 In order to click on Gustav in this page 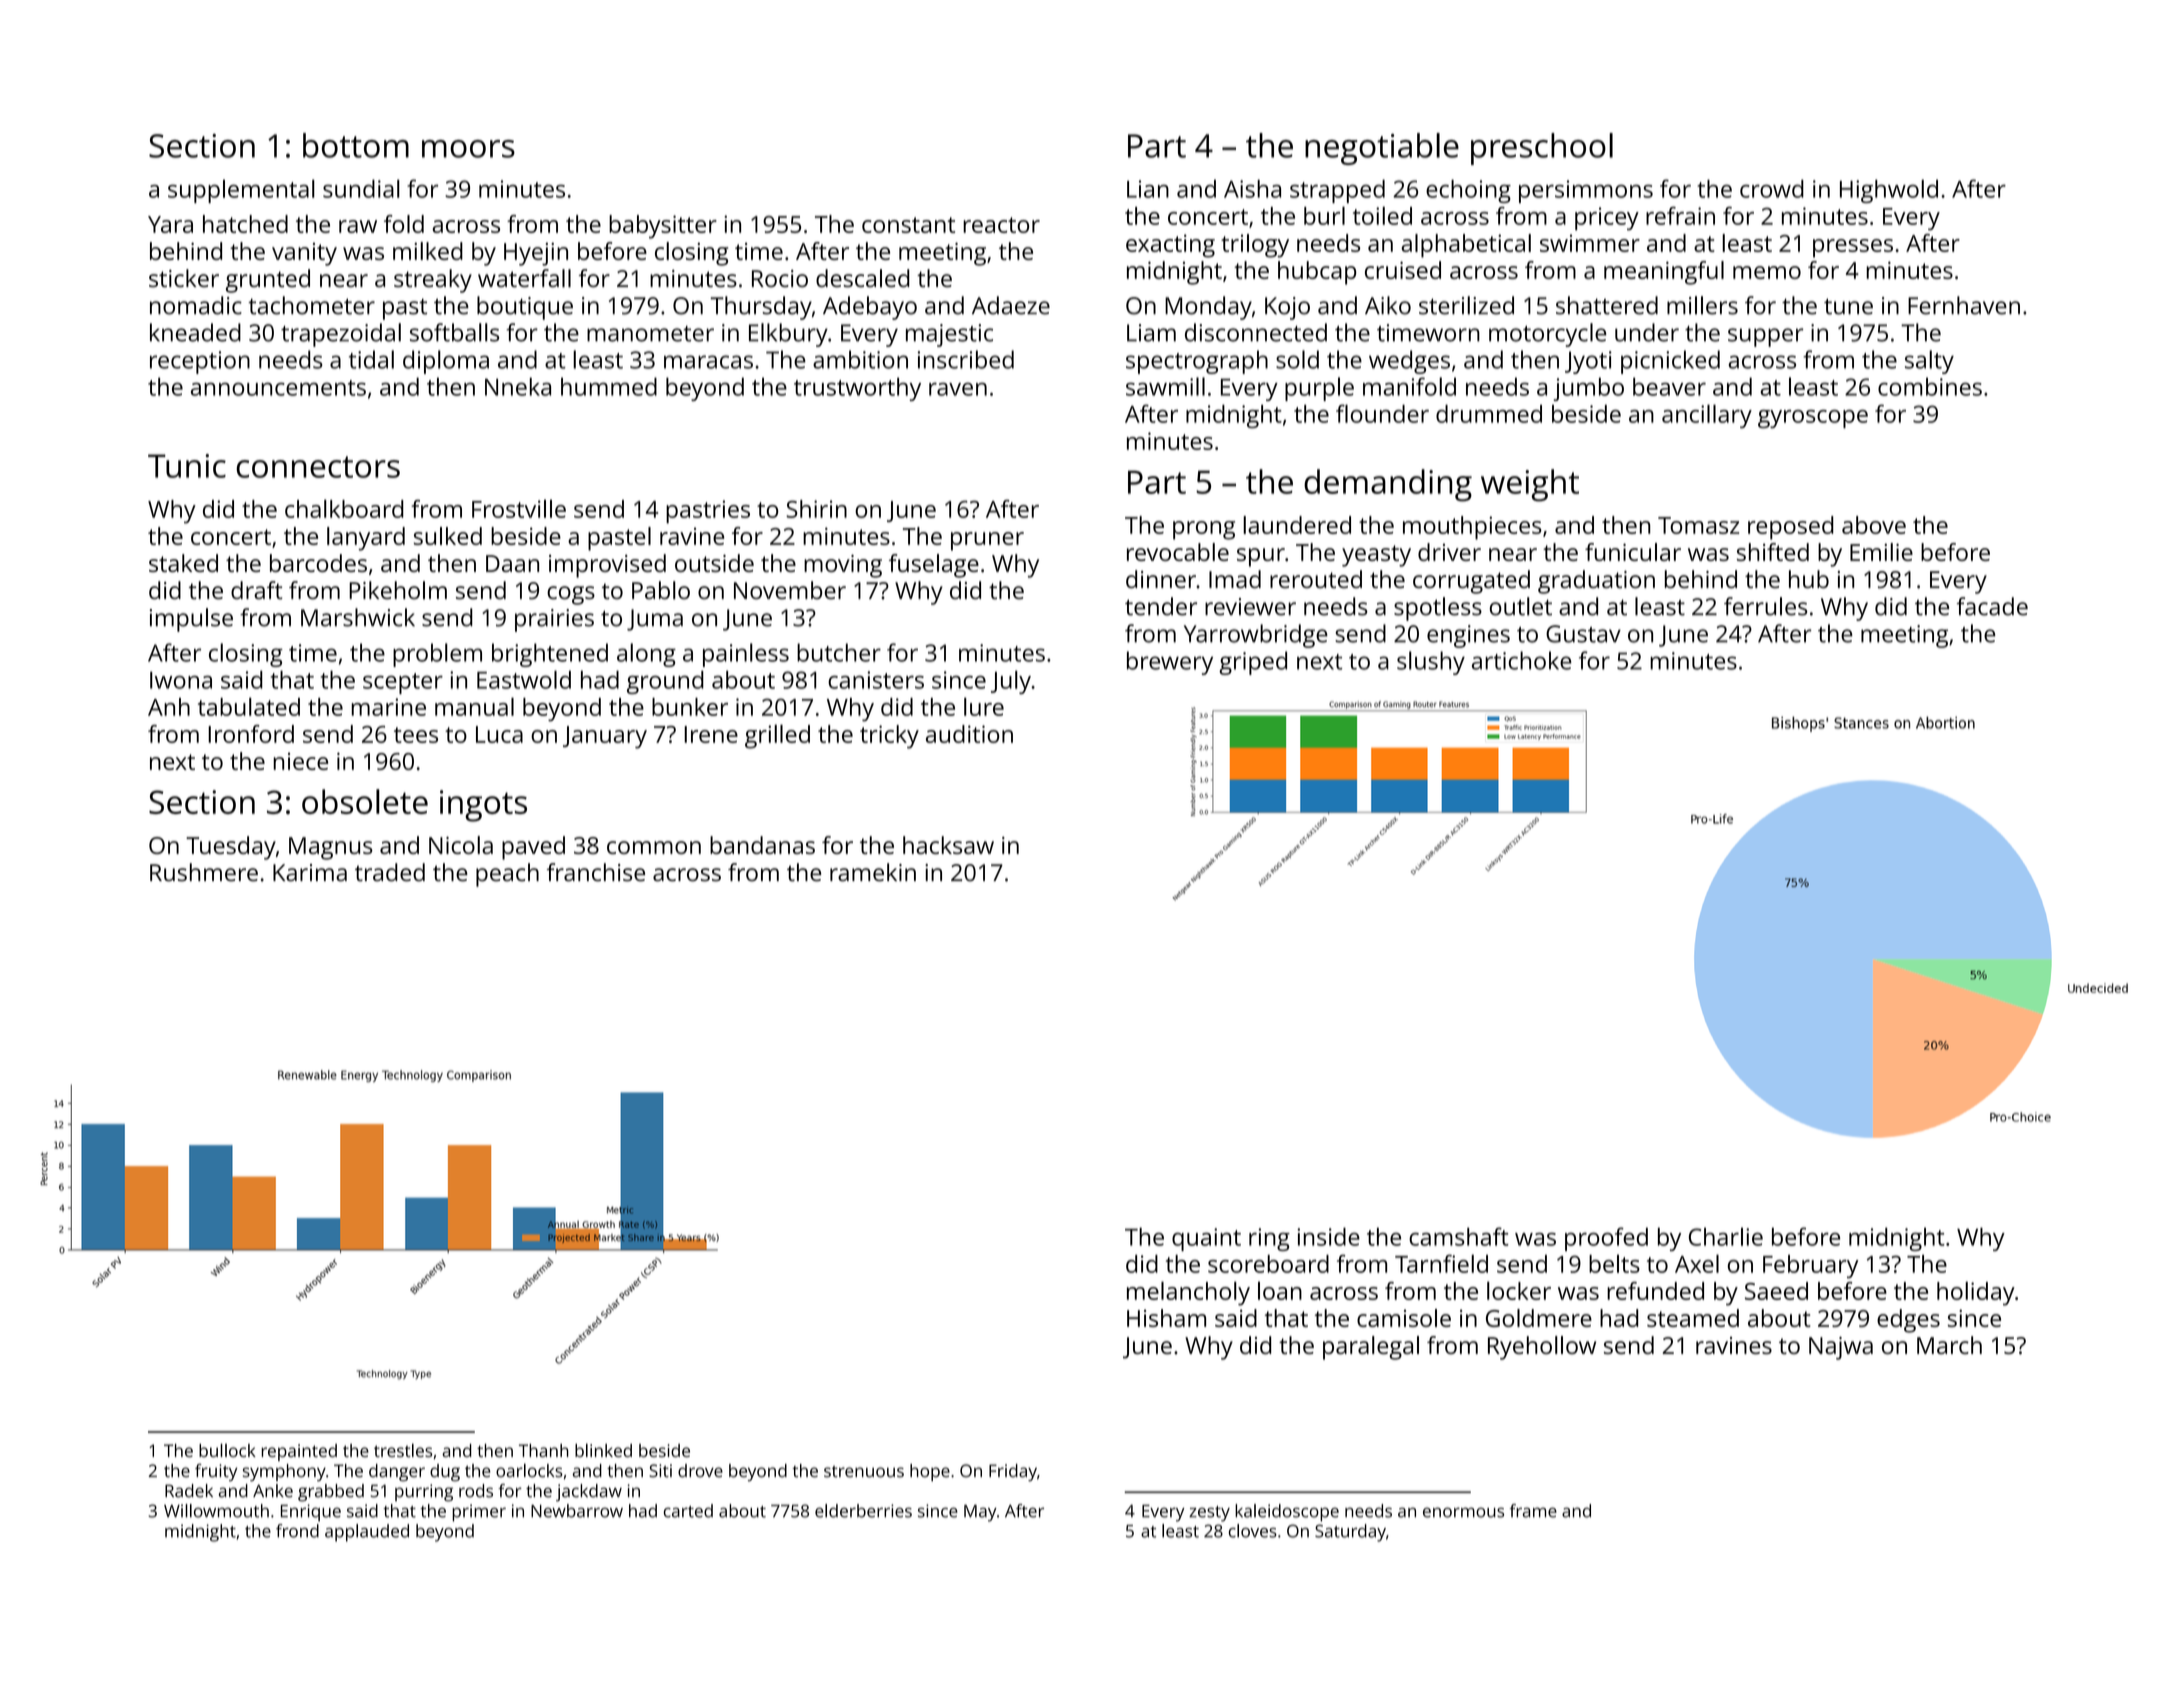, I will do `click(1583, 634)`.
